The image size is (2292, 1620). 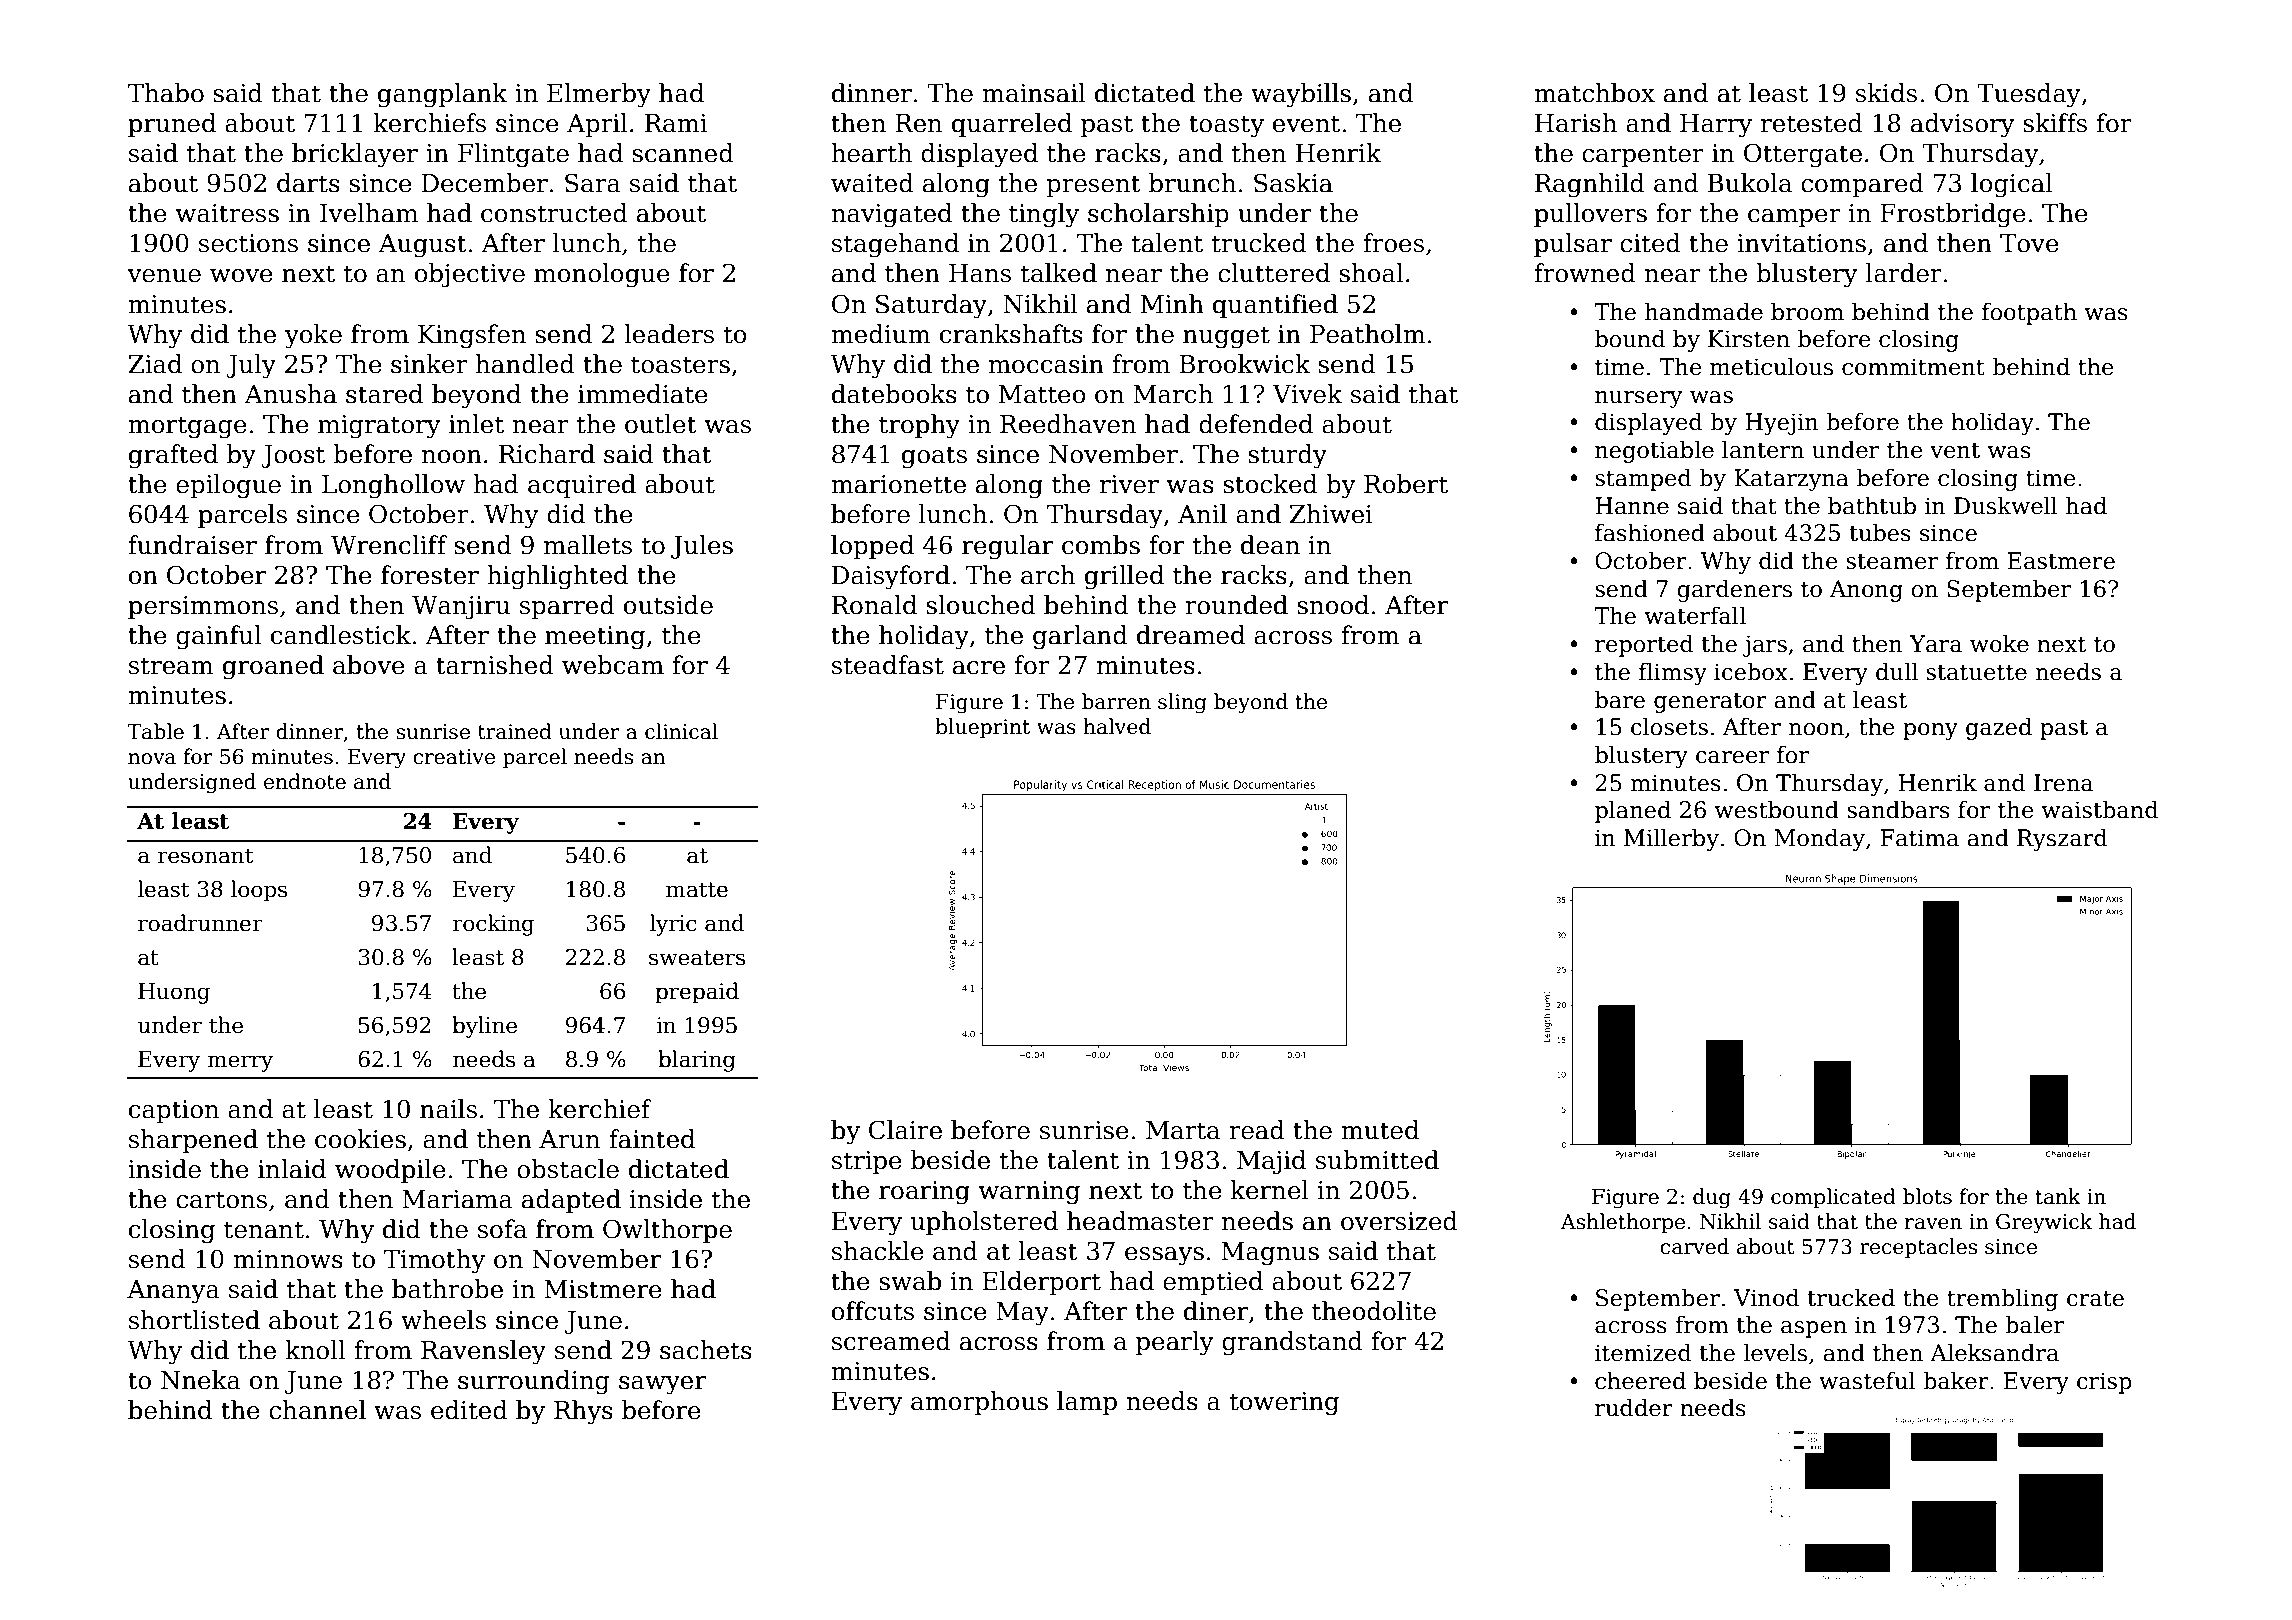 What do you see at coordinates (470, 275) in the screenshot?
I see `objective` at bounding box center [470, 275].
